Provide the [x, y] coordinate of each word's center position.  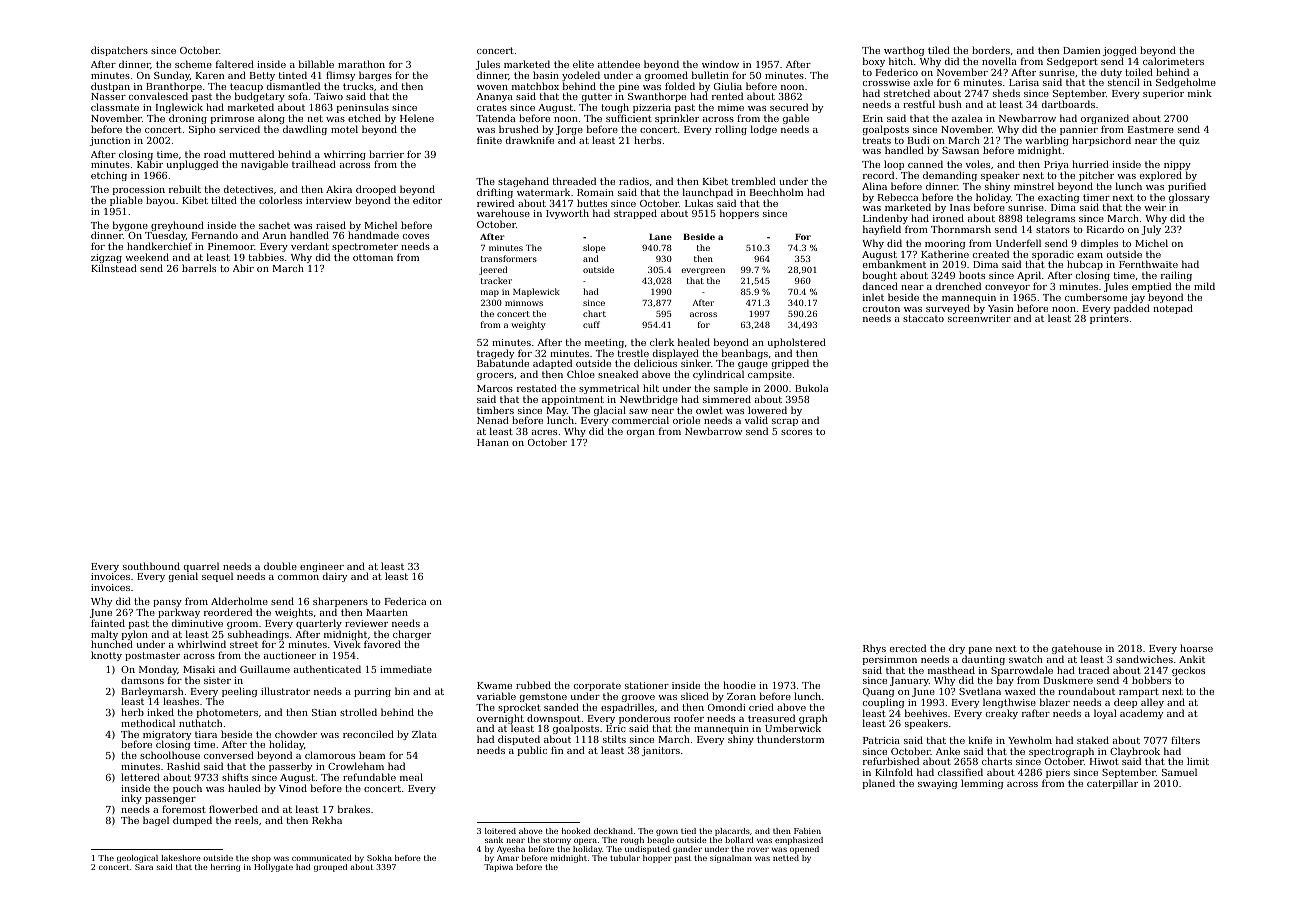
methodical [148, 723]
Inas [960, 207]
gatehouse [1077, 649]
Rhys [874, 649]
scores [796, 432]
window [720, 64]
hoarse [1196, 648]
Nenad [493, 420]
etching [109, 176]
